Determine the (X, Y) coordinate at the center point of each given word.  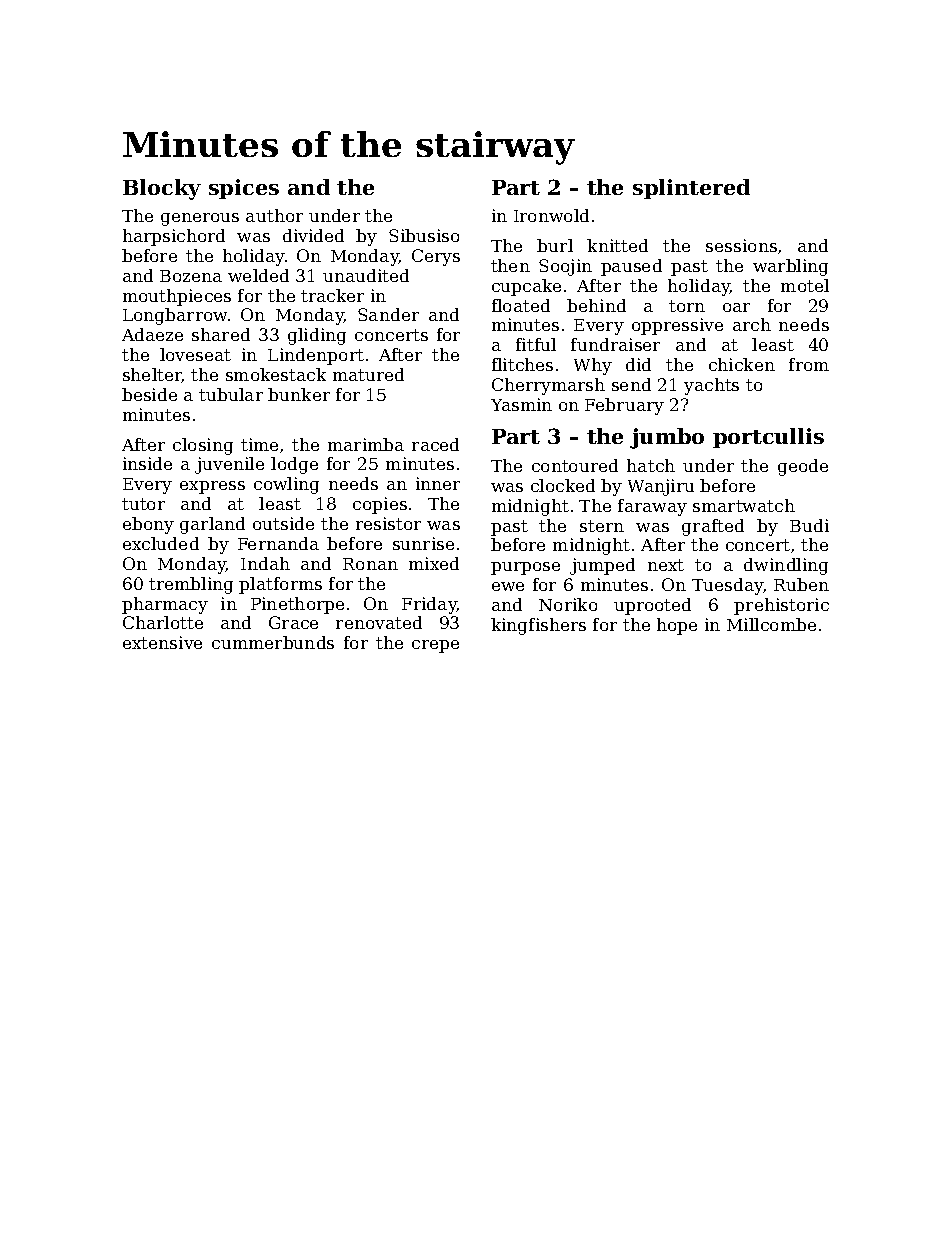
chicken (742, 364)
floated (521, 305)
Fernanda (278, 543)
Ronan (370, 564)
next (666, 565)
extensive (162, 642)
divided (313, 235)
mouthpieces (177, 297)
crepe (435, 646)
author (274, 215)
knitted (617, 245)
